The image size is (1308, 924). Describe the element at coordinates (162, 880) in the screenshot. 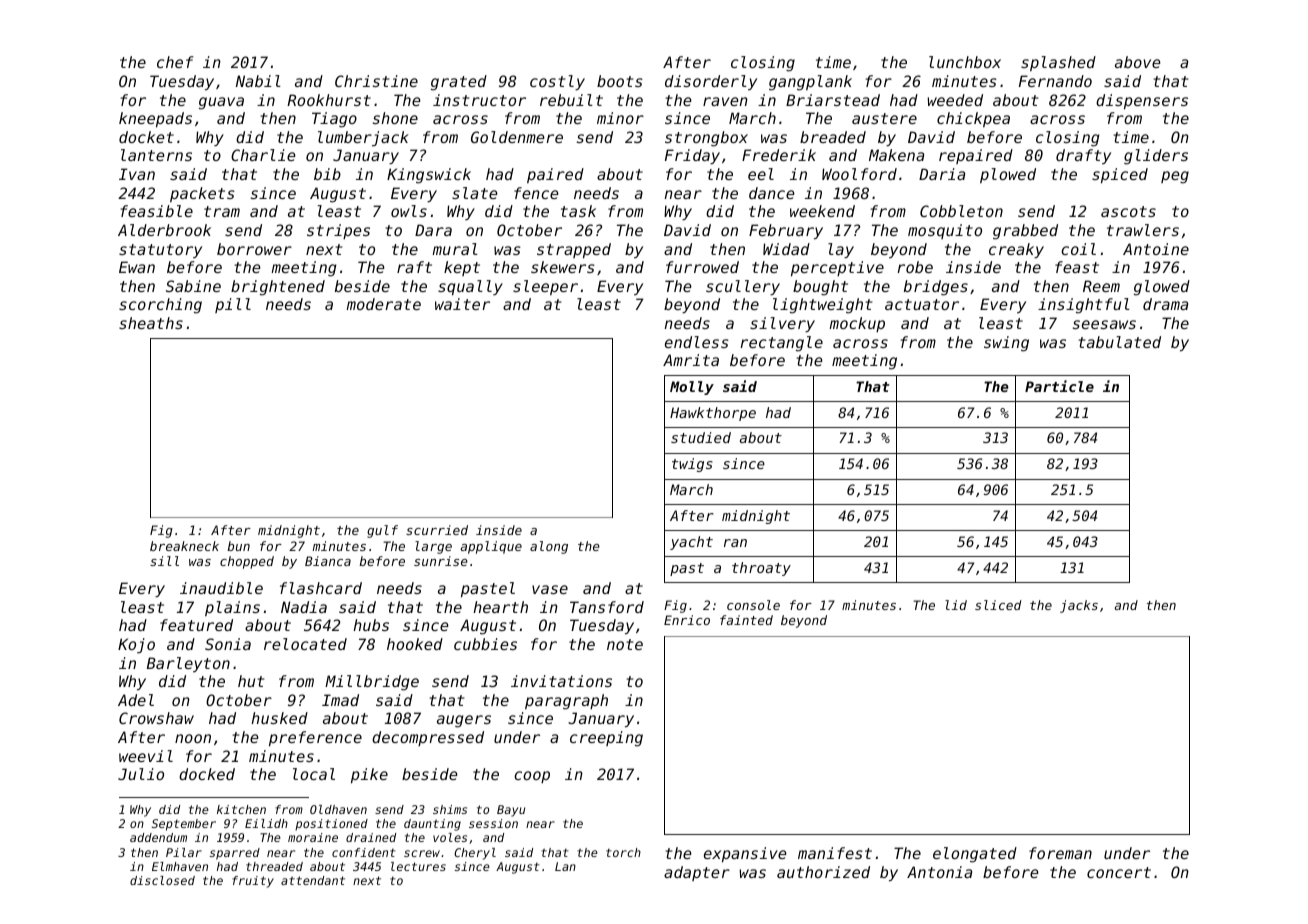

I see `disclosed` at that location.
